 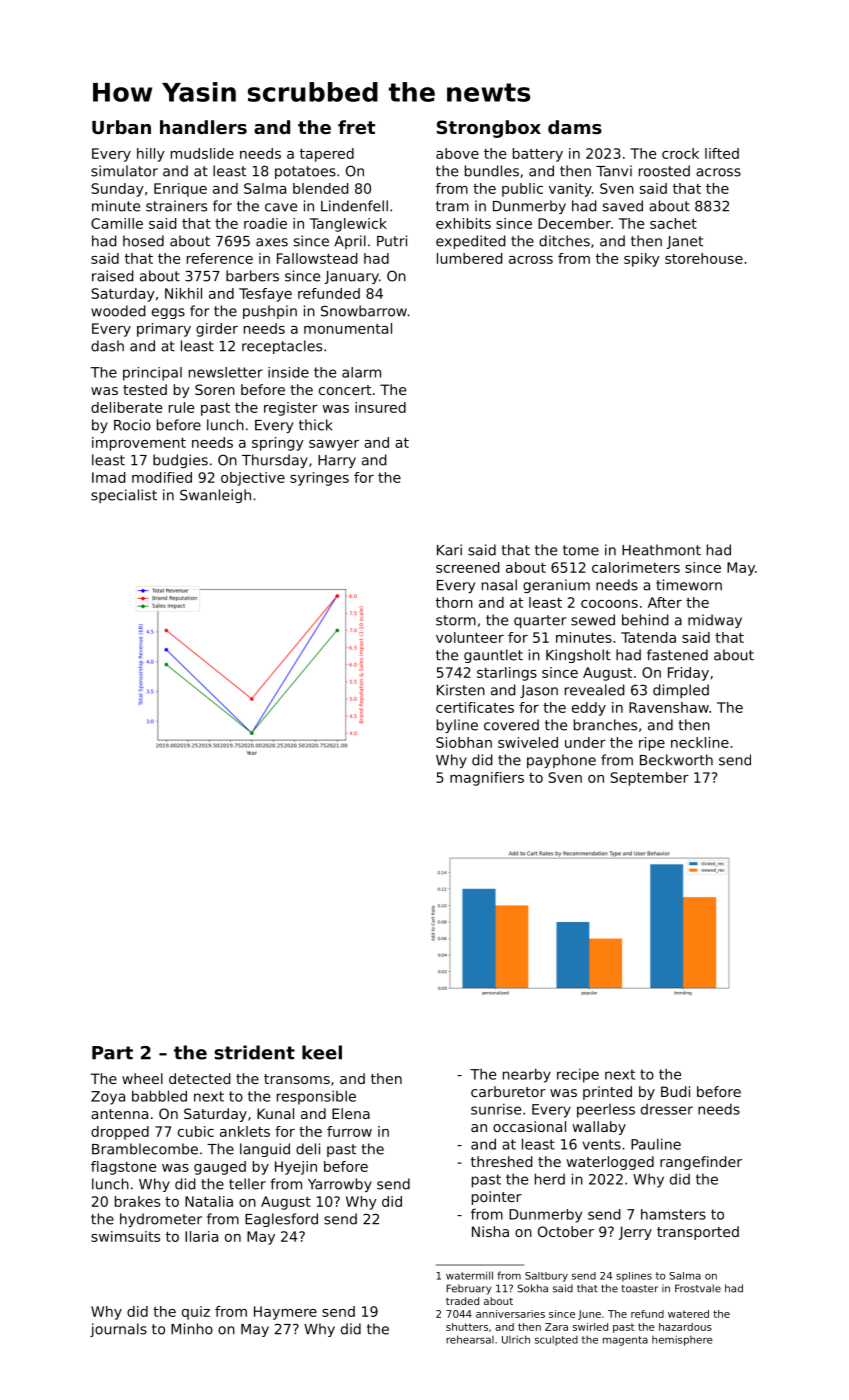 What do you see at coordinates (469, 258) in the screenshot?
I see `lumbered` at bounding box center [469, 258].
